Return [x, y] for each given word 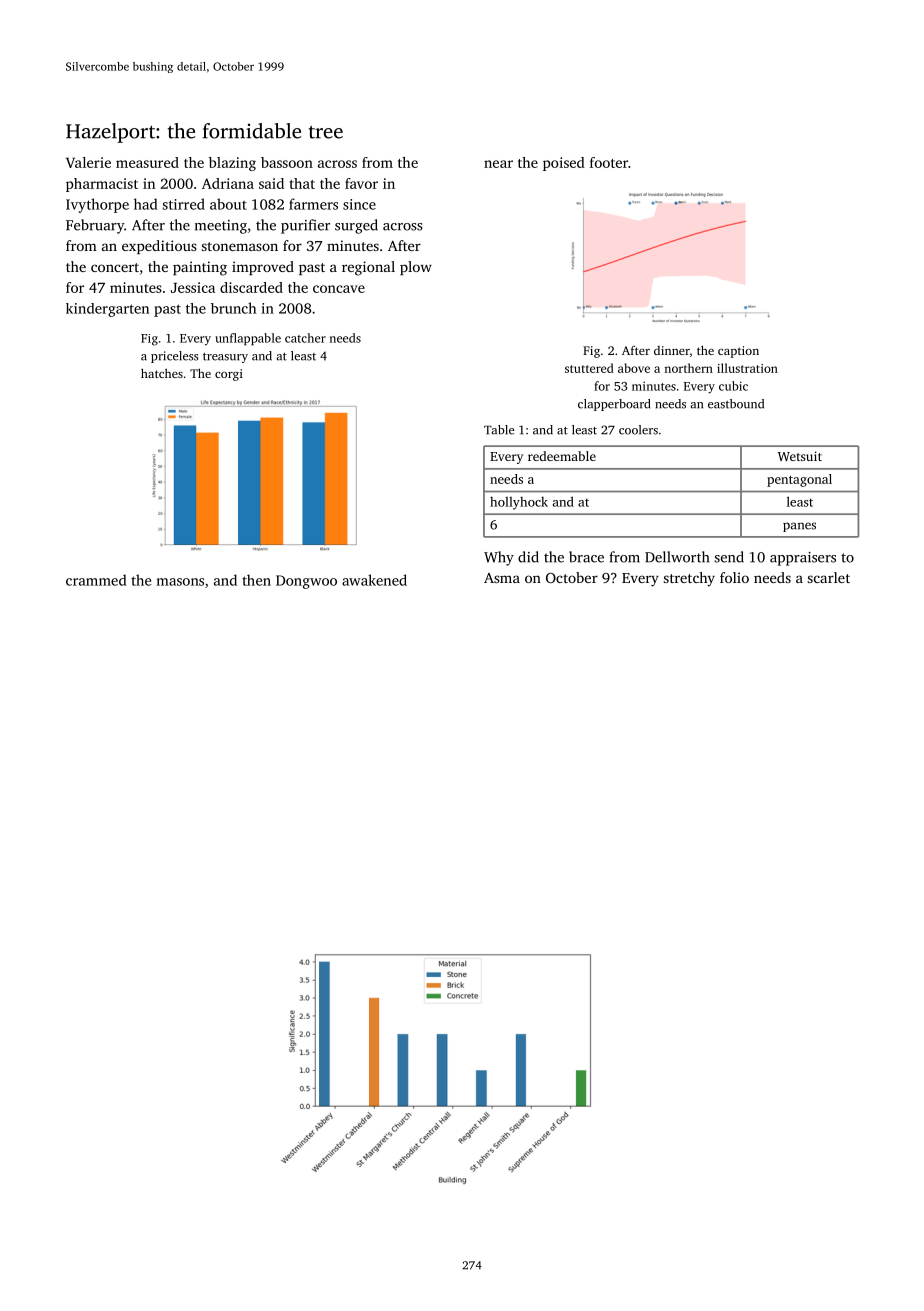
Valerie [88, 162]
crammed [96, 580]
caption [738, 352]
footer [609, 162]
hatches [162, 373]
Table [499, 430]
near [498, 164]
